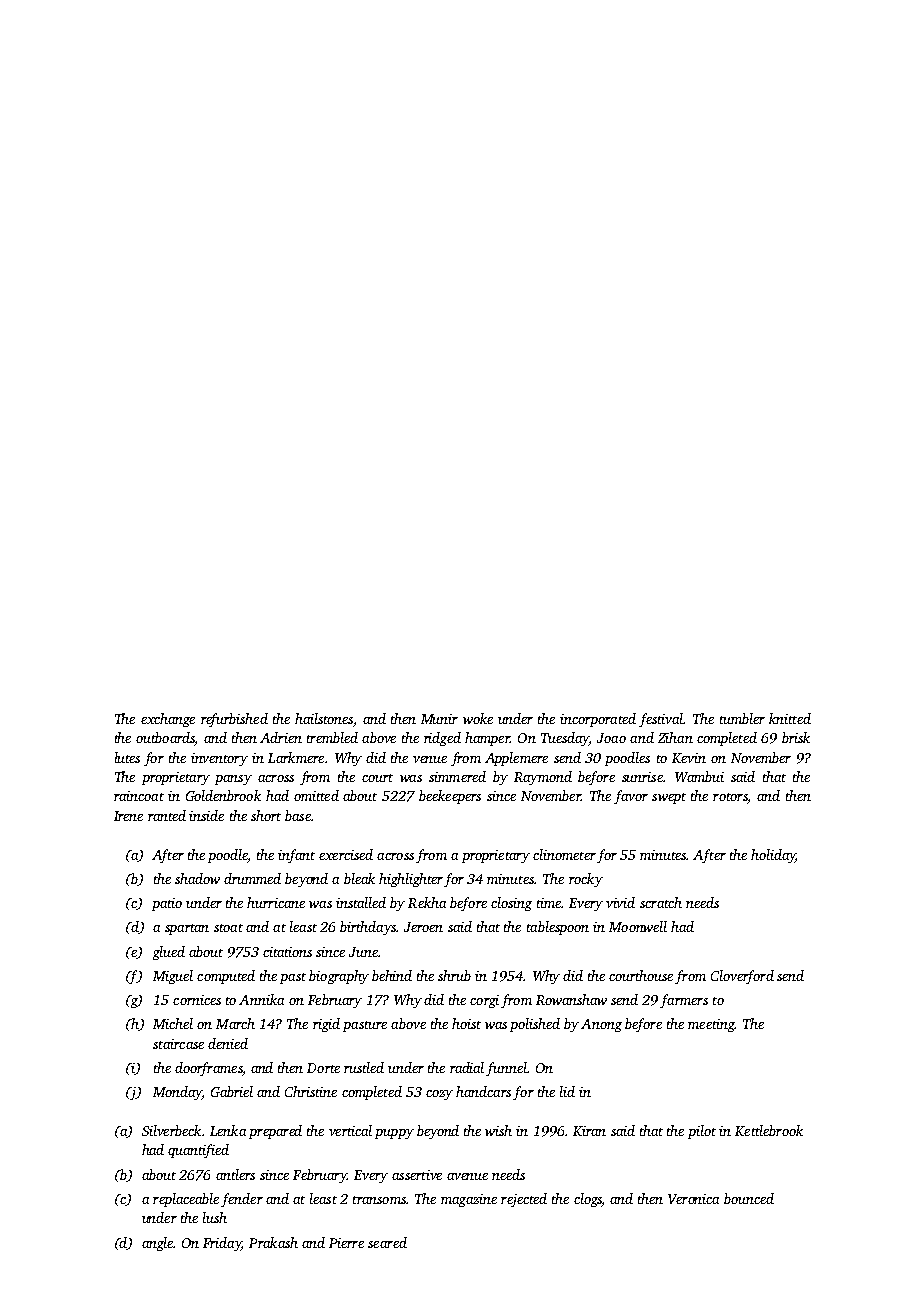  What do you see at coordinates (749, 1198) in the screenshot?
I see `bounced` at bounding box center [749, 1198].
